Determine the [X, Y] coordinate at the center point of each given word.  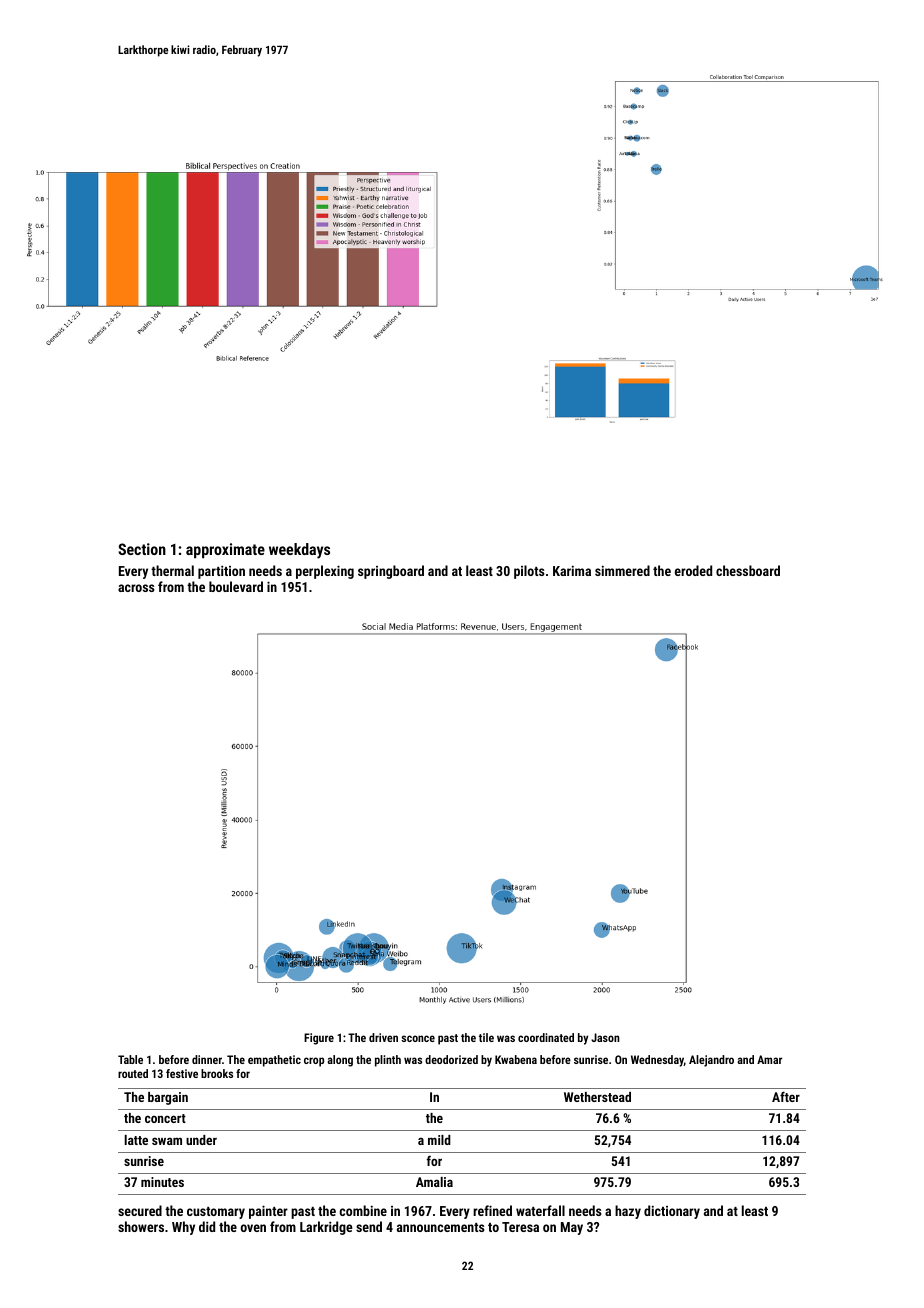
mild [439, 1140]
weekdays [299, 551]
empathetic [274, 1061]
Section [142, 549]
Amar [769, 1059]
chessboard [748, 570]
